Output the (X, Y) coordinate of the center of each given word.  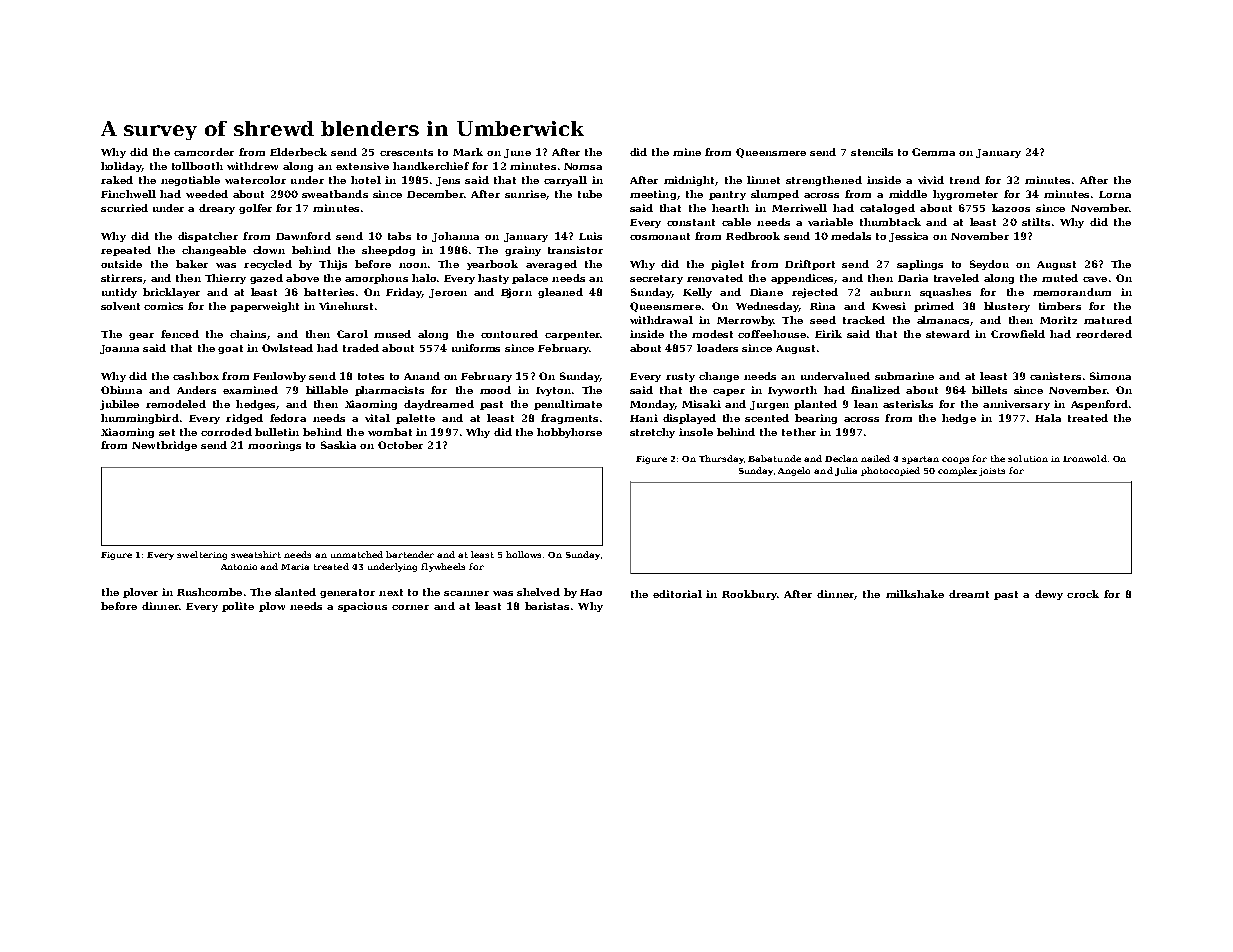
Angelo (794, 471)
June (517, 153)
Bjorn (516, 293)
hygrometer (965, 195)
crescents (406, 152)
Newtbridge (164, 446)
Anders (196, 390)
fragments (569, 419)
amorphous (376, 279)
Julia (846, 471)
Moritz (1058, 320)
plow (272, 607)
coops (955, 460)
